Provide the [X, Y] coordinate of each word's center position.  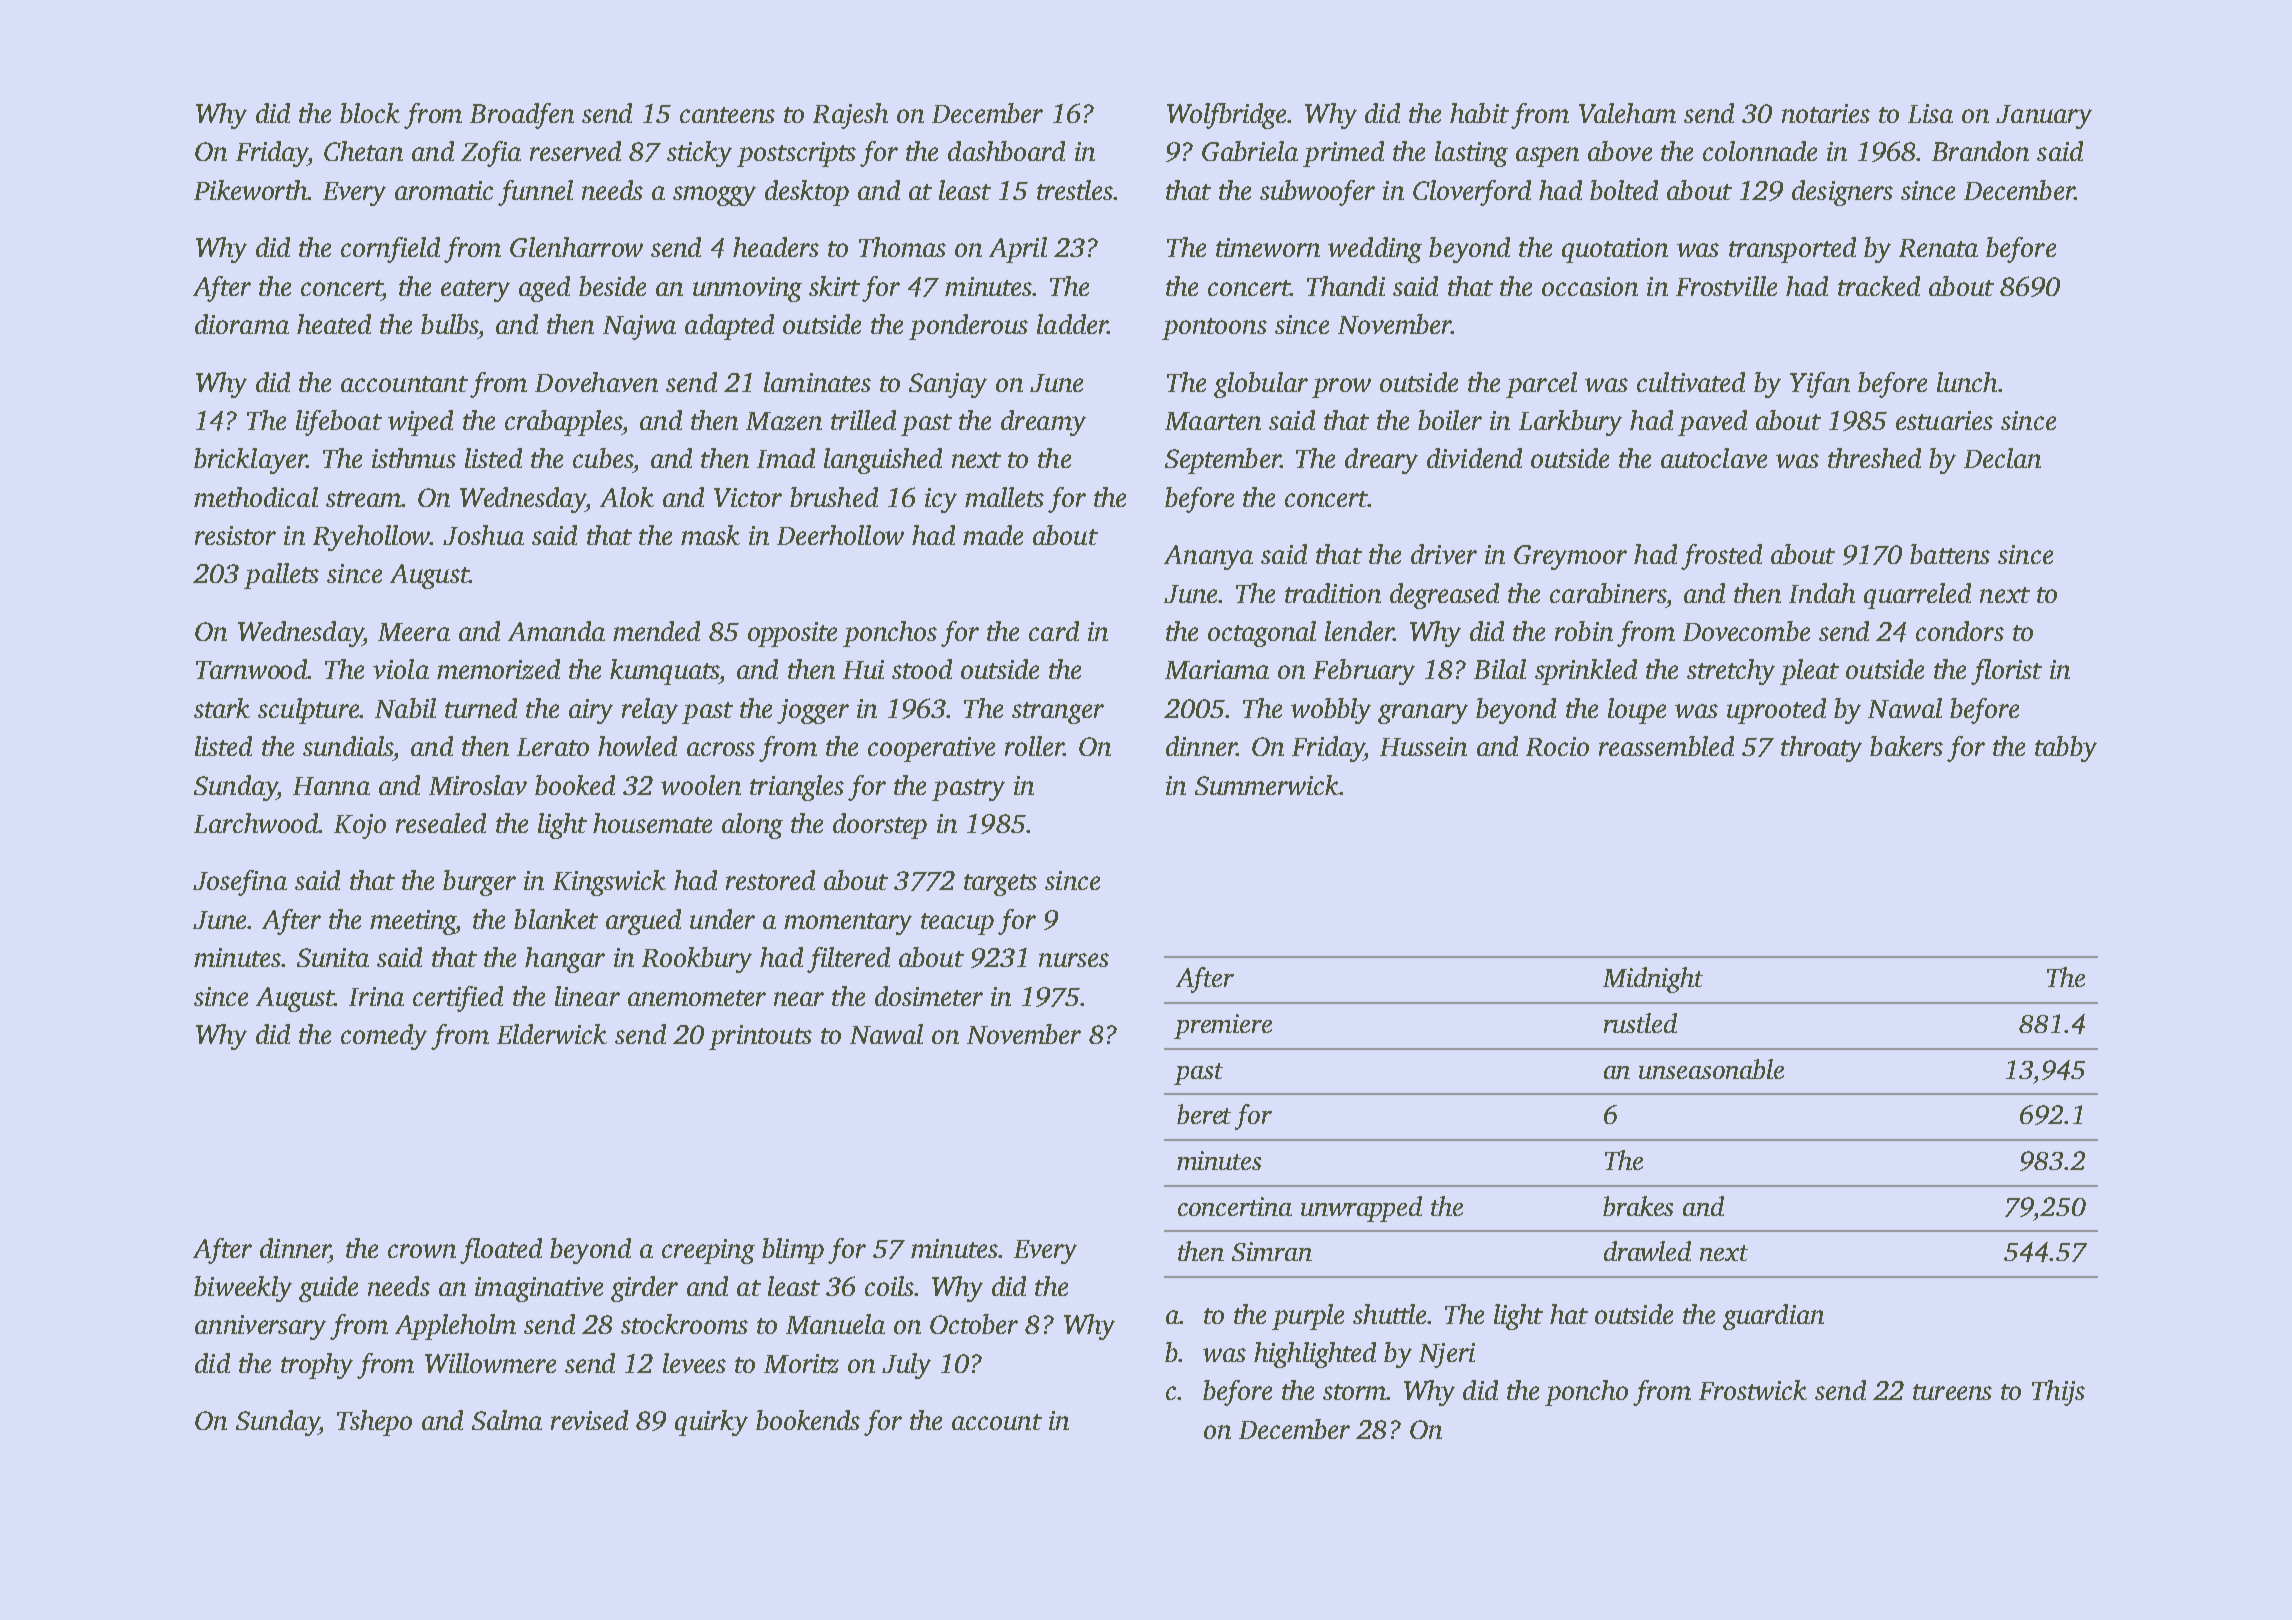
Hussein [1423, 746]
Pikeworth [250, 190]
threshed [1874, 458]
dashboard [1006, 151]
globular [1261, 385]
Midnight [1653, 980]
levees [694, 1363]
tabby [2066, 749]
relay [650, 711]
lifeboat [339, 423]
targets [1000, 885]
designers [1842, 193]
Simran [1272, 1251]
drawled [1647, 1251]
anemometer [697, 998]
